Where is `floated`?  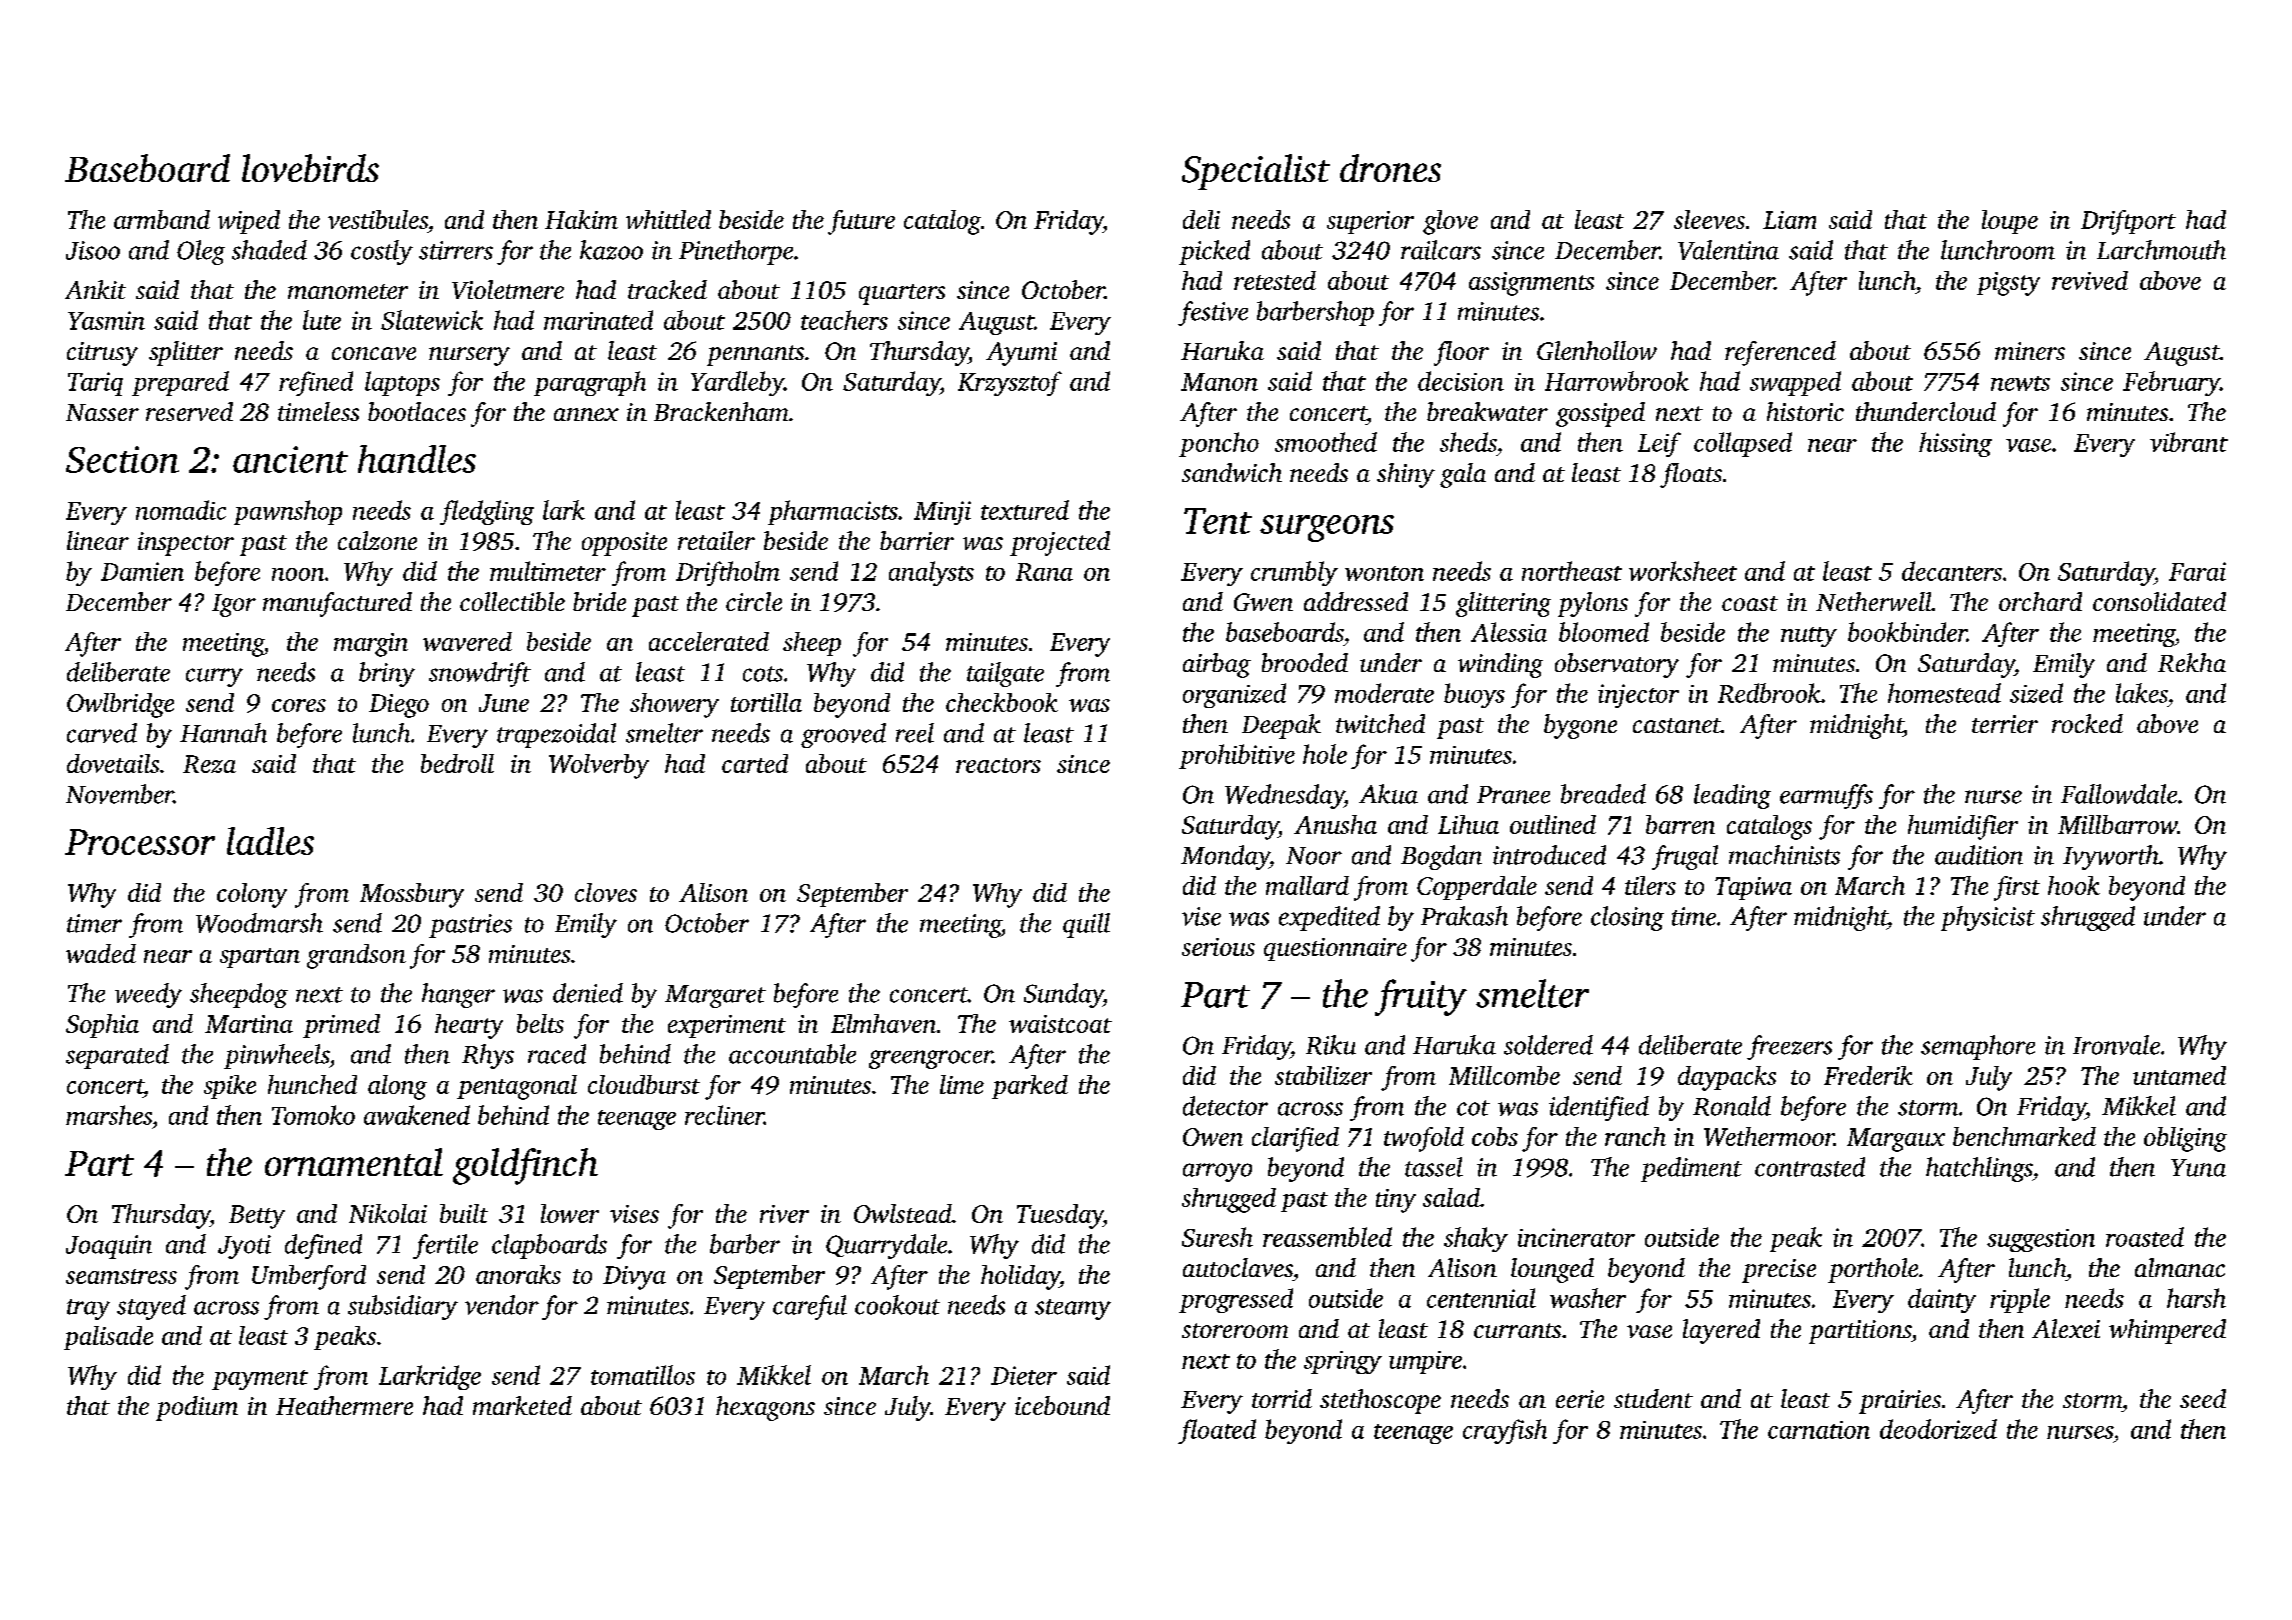
floated is located at coordinates (1217, 1431).
